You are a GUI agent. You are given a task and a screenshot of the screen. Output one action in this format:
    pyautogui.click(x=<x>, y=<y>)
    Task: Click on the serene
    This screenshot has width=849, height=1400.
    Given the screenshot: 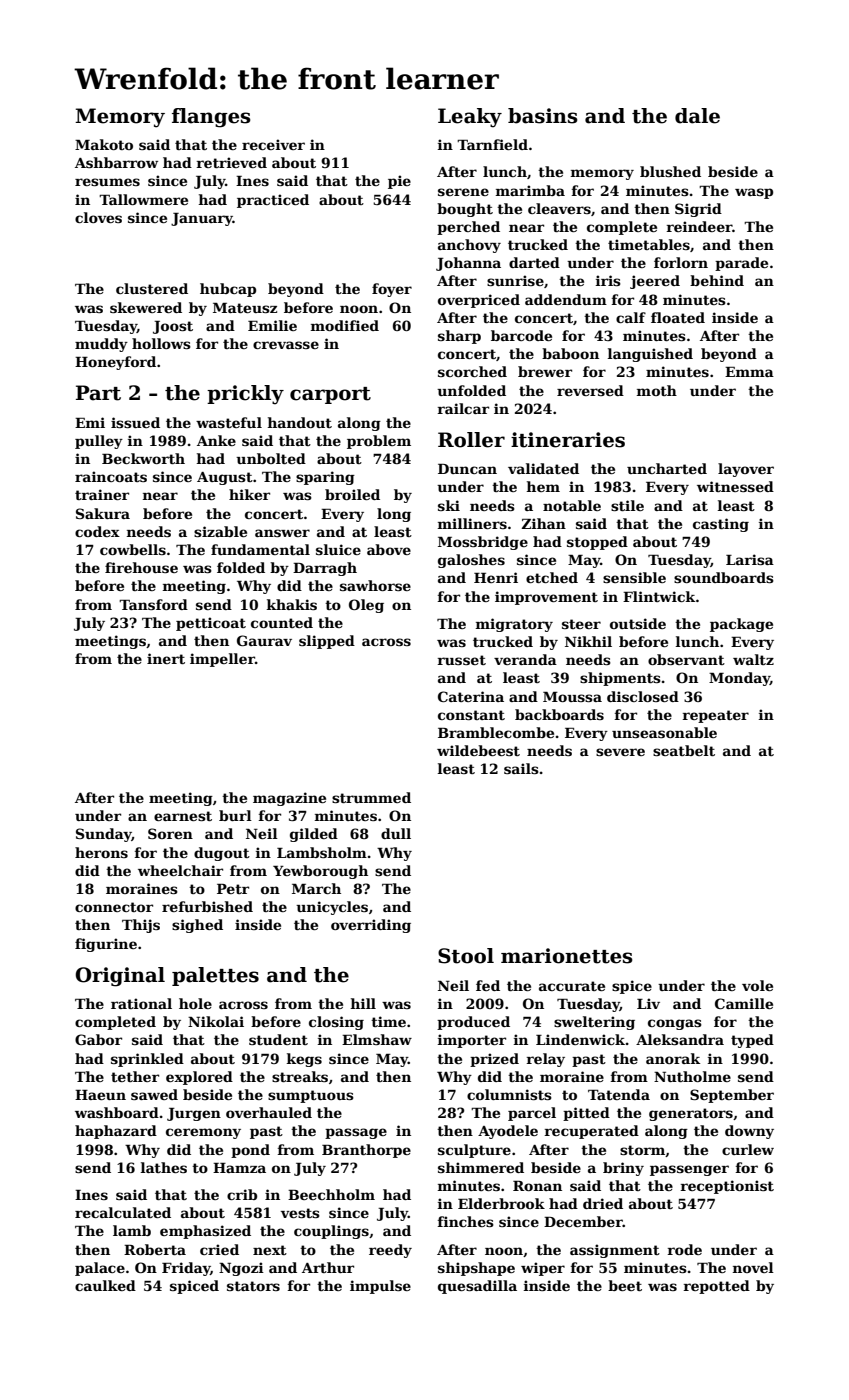 What is the action you would take?
    pyautogui.click(x=463, y=192)
